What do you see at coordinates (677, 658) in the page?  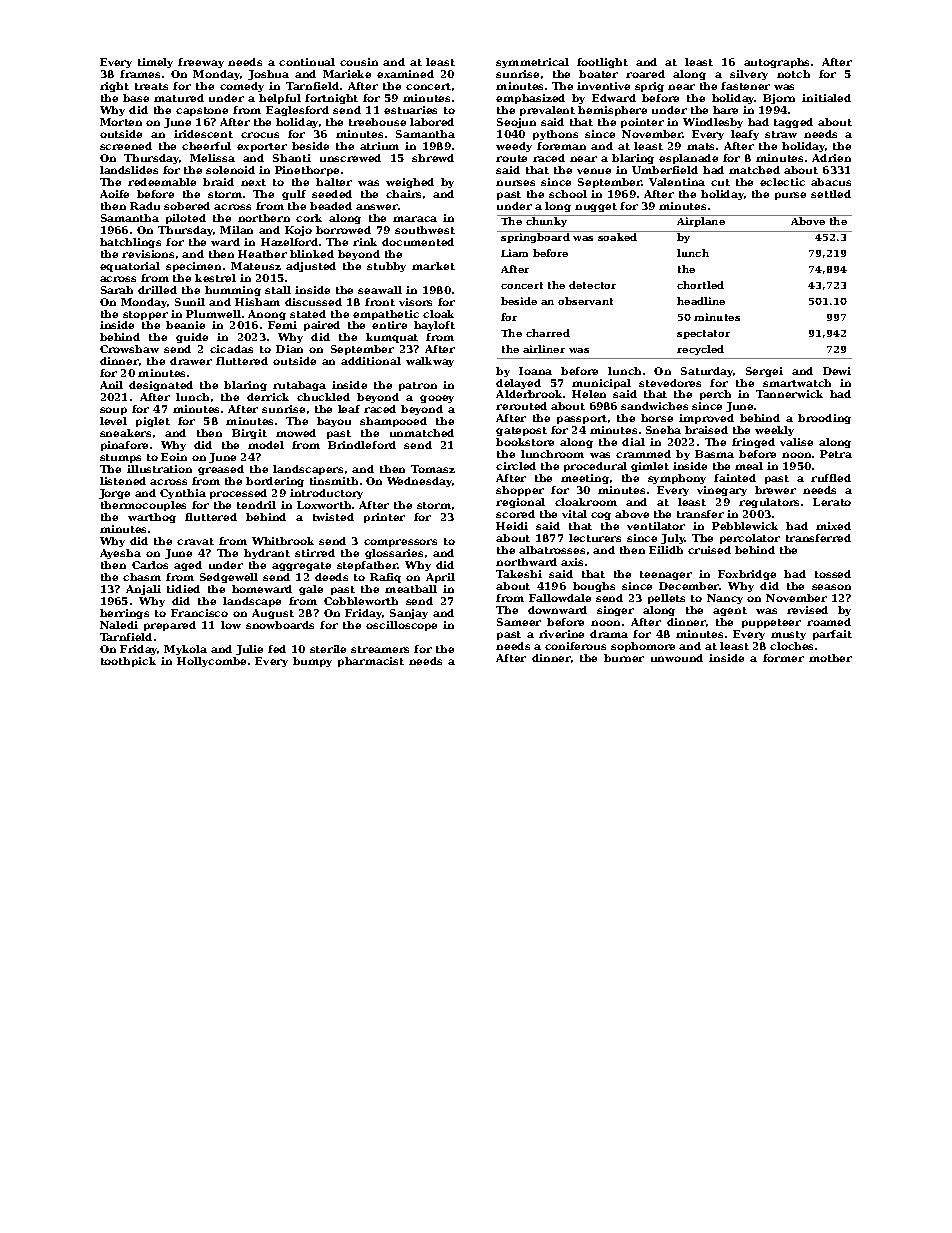 I see `unwound` at bounding box center [677, 658].
